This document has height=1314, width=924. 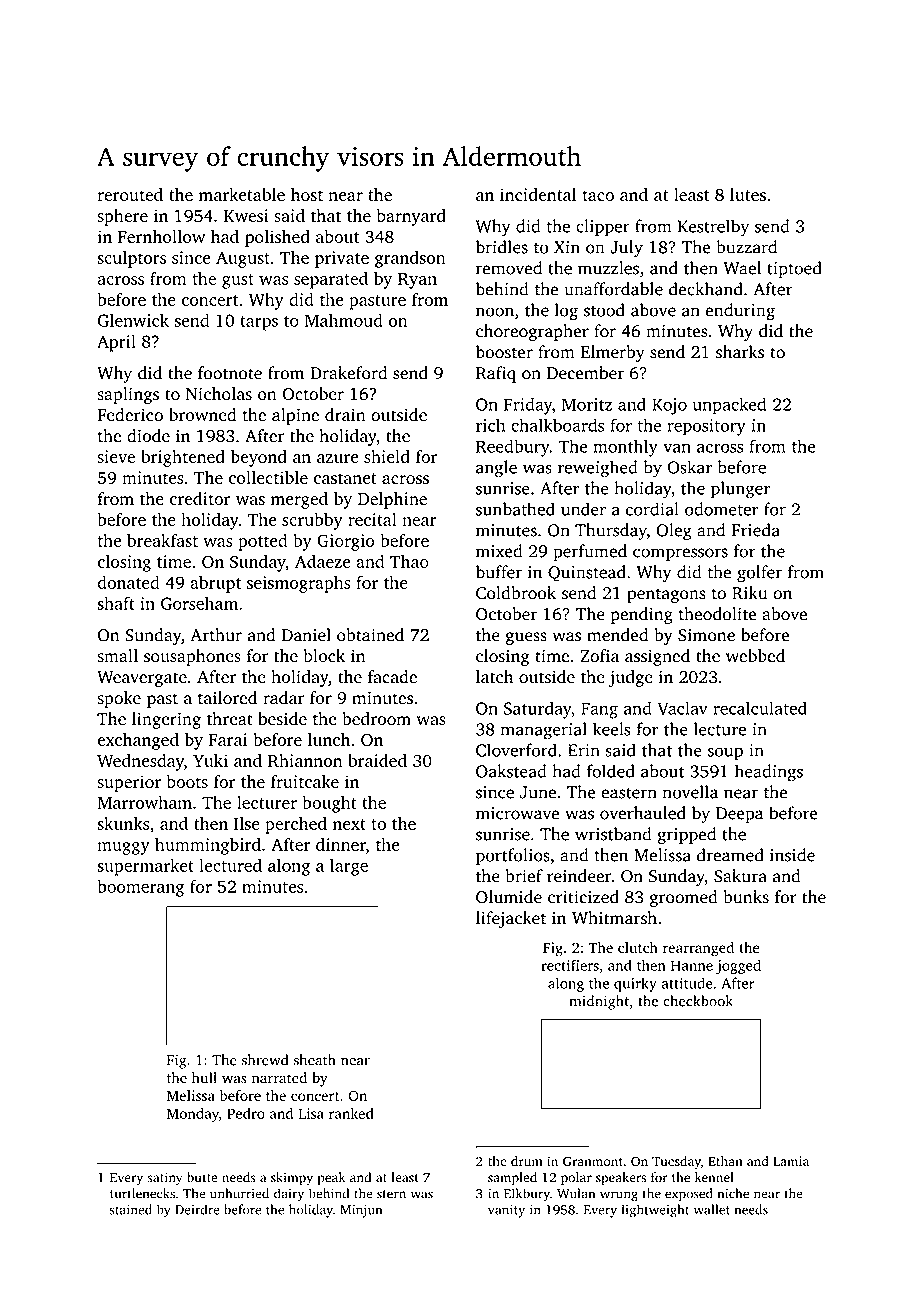 I want to click on lutes, so click(x=748, y=194).
